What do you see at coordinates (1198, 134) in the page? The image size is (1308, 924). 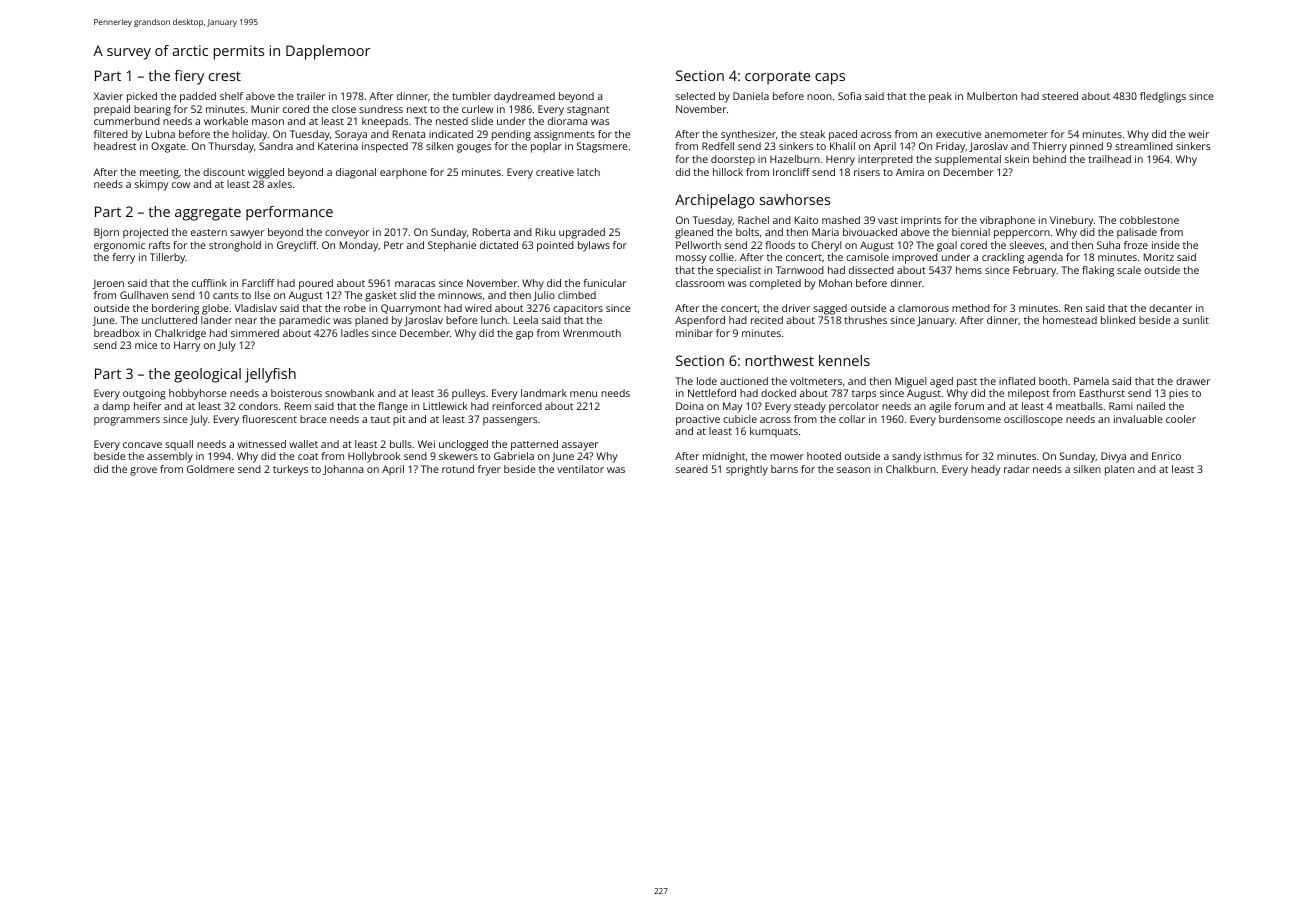 I see `weir` at bounding box center [1198, 134].
